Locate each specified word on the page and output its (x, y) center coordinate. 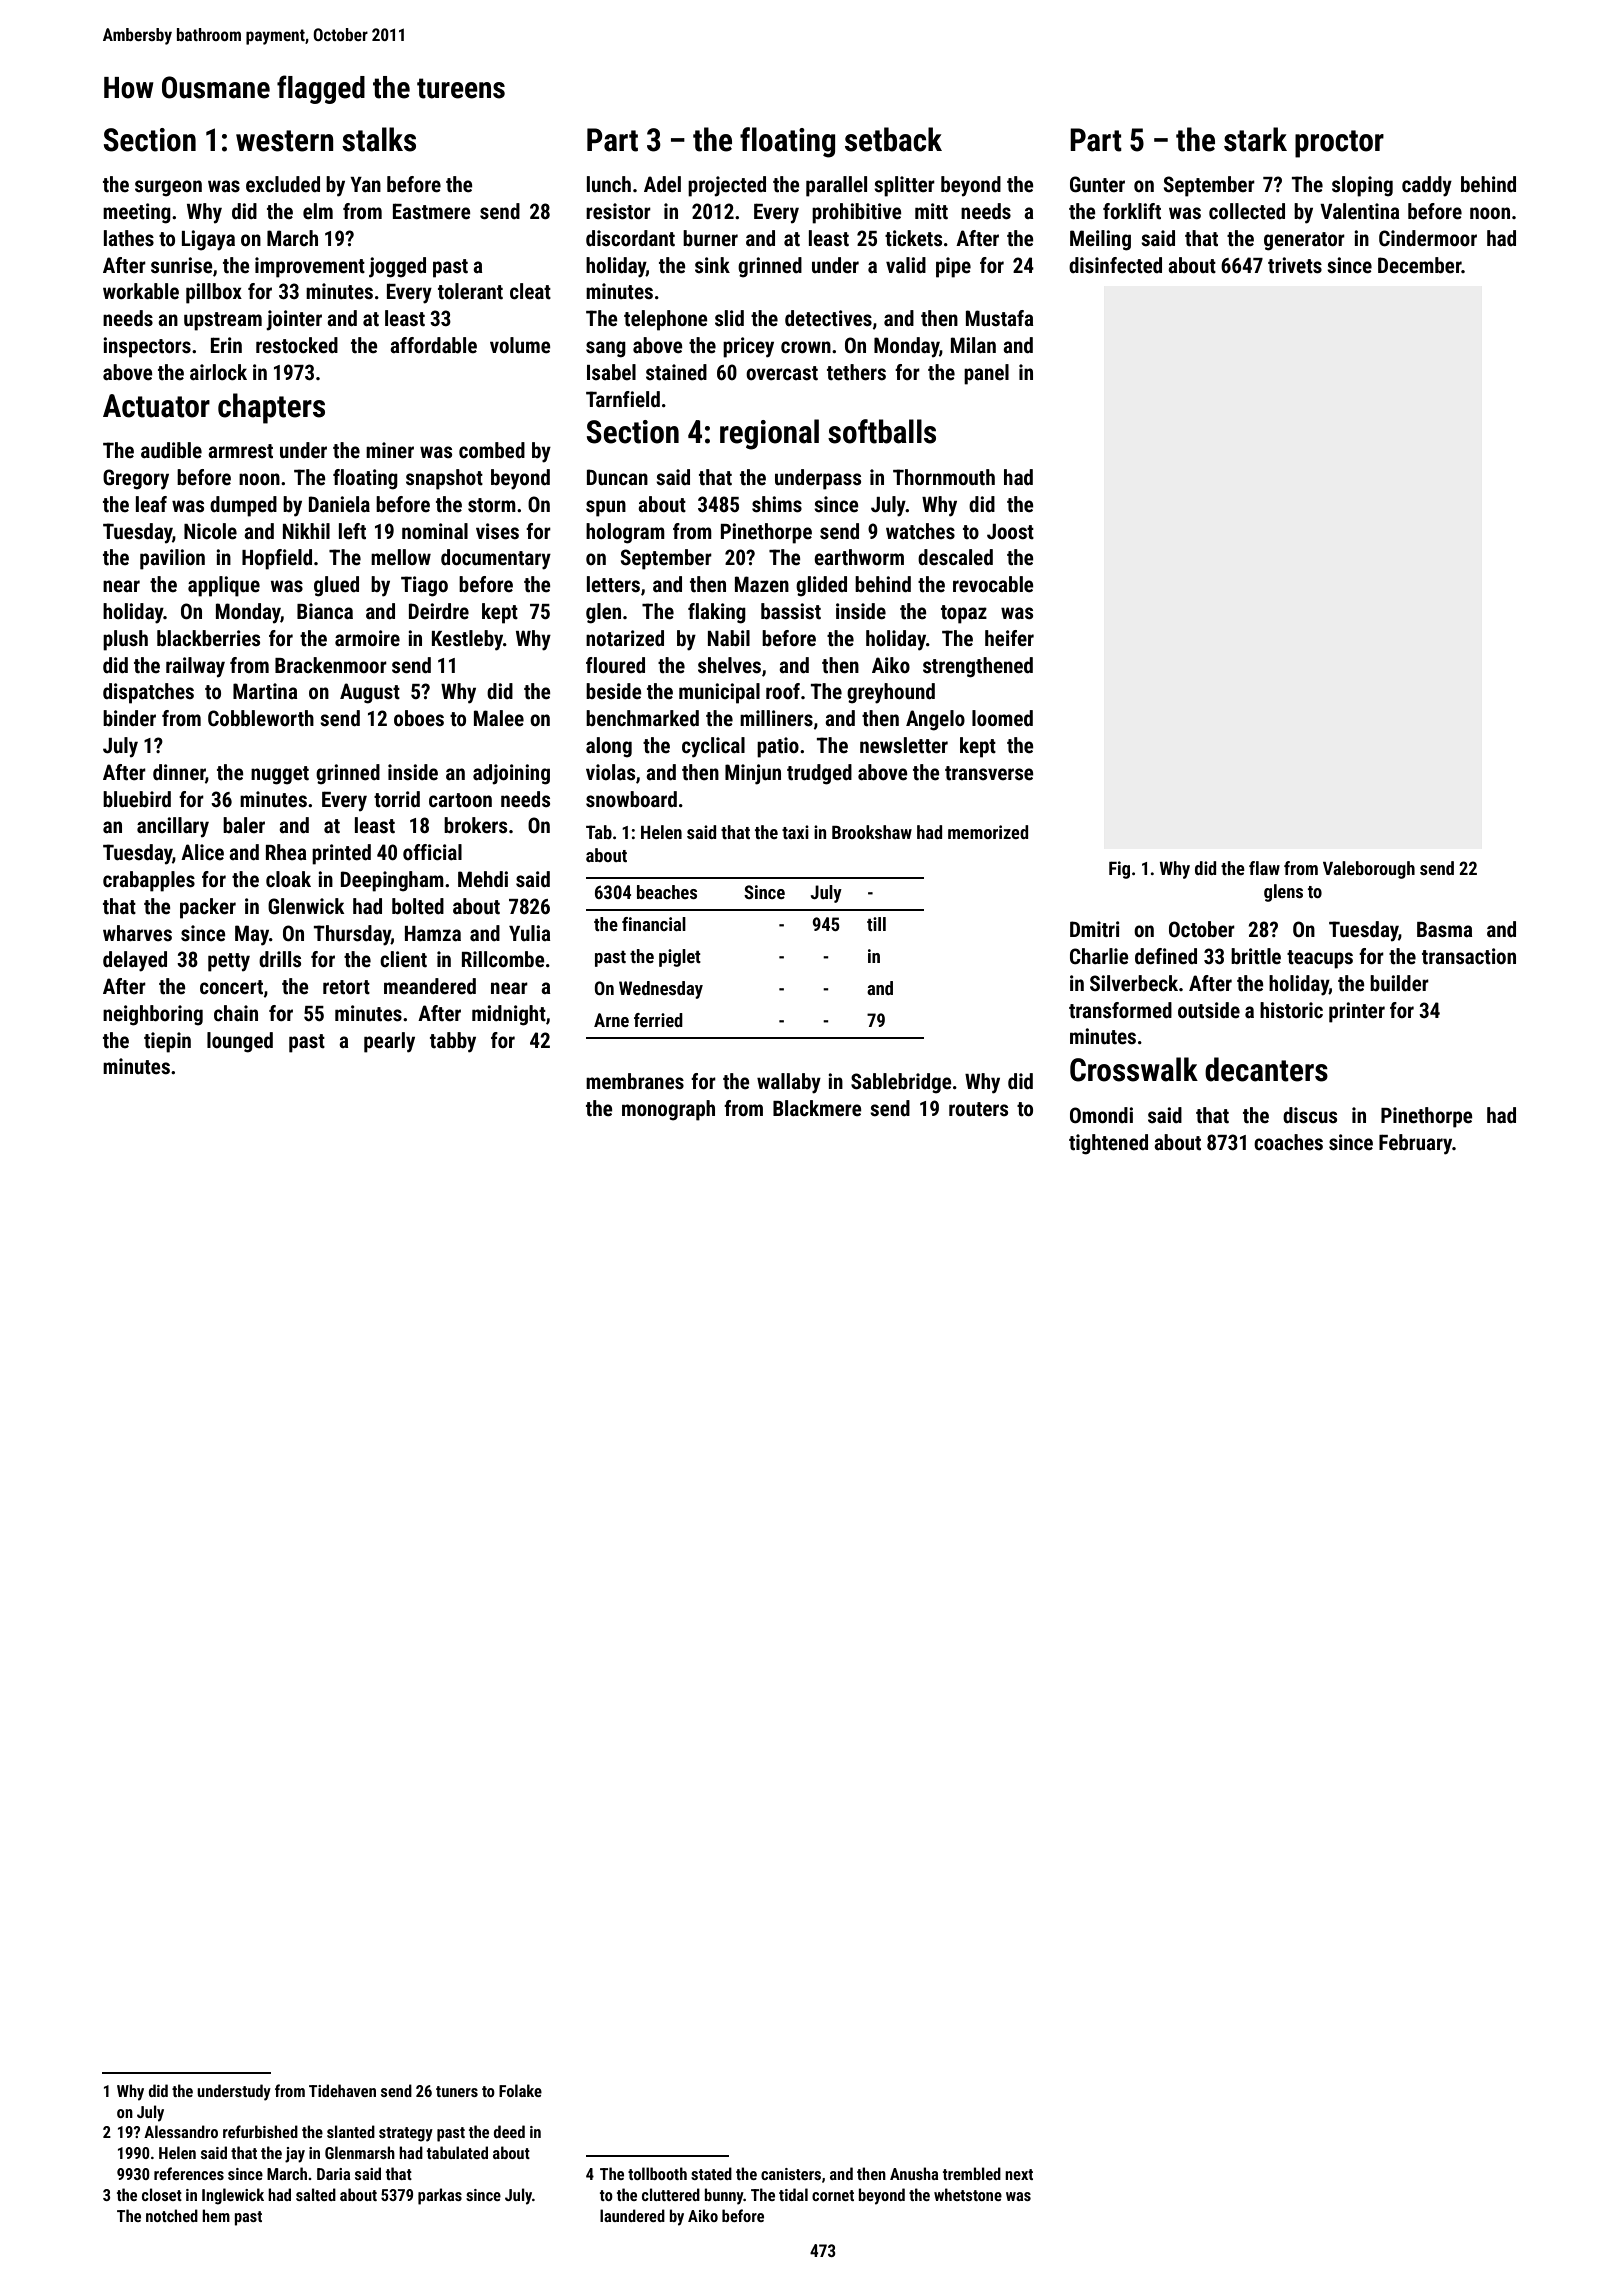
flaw (1264, 868)
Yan (365, 184)
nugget (280, 775)
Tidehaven (342, 2090)
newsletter (904, 745)
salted (316, 2194)
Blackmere (817, 1108)
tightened (1108, 1144)
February (1415, 1144)
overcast (782, 373)
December (1420, 265)
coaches (1288, 1142)
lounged (240, 1042)
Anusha (914, 2173)
